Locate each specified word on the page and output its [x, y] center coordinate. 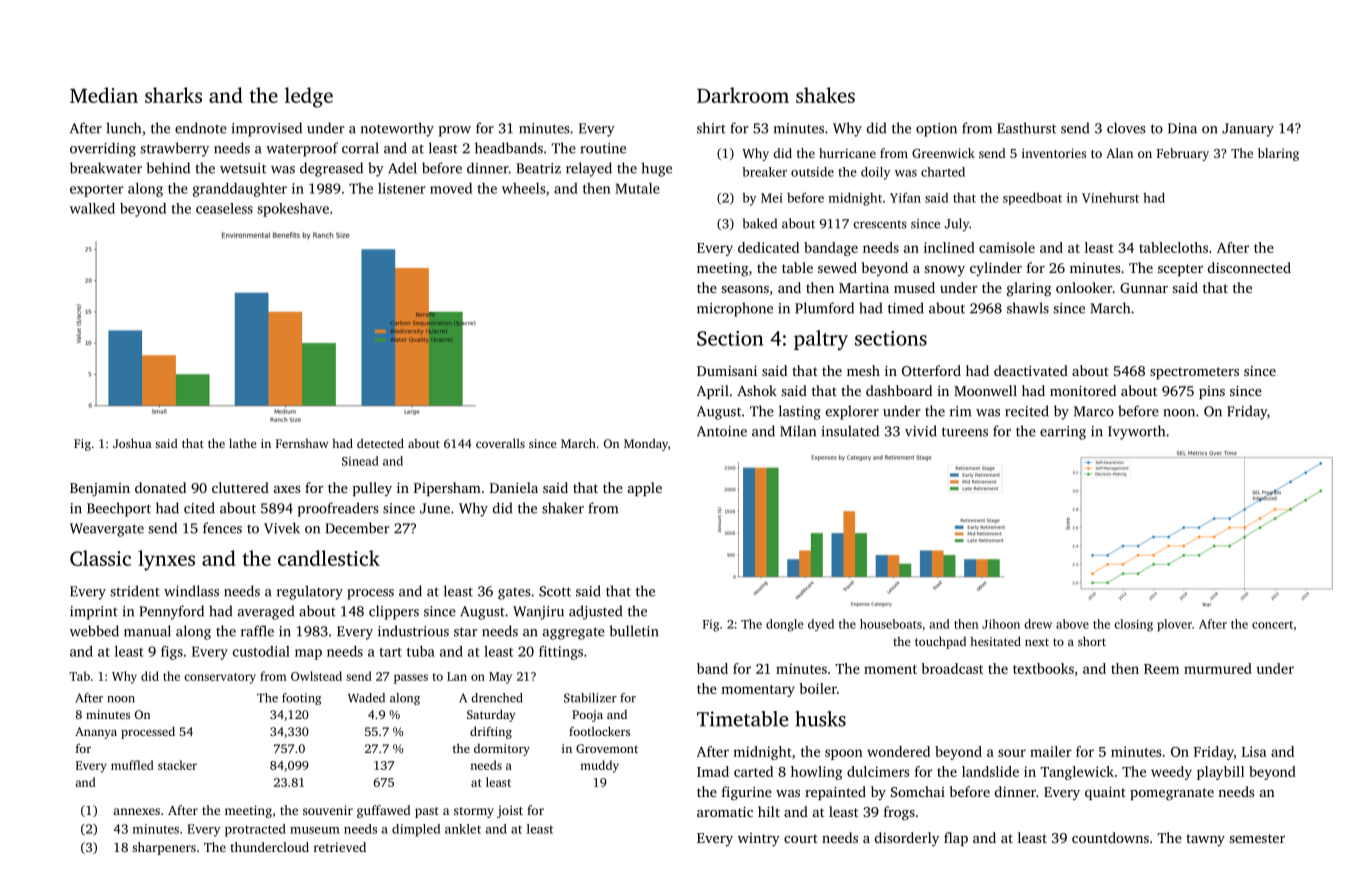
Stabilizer [590, 698]
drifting [491, 732]
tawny [1205, 840]
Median [104, 95]
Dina [1182, 128]
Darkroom [743, 95]
